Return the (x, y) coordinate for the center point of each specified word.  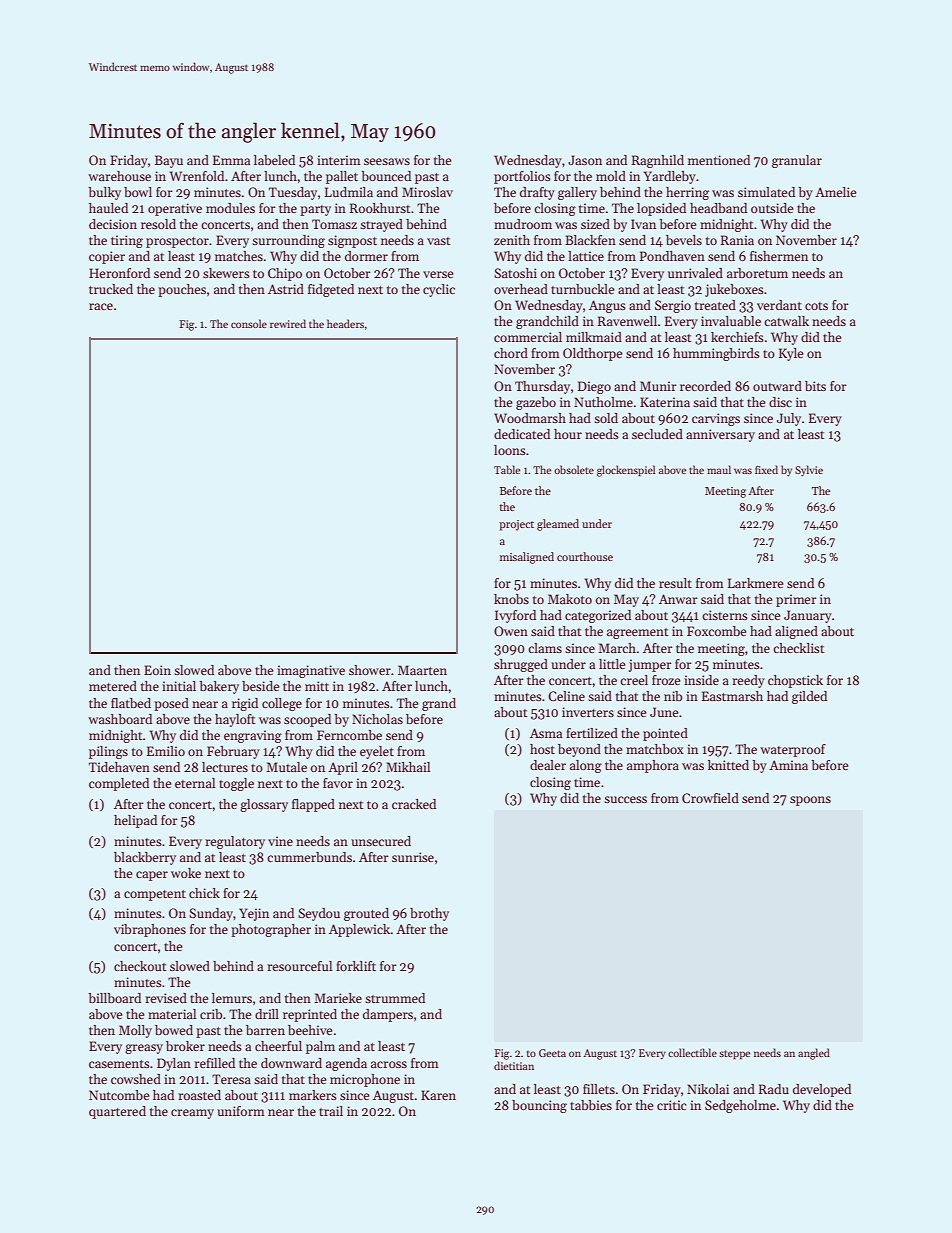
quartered (117, 1112)
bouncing (539, 1106)
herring (687, 193)
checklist (799, 648)
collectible (692, 1052)
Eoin (157, 670)
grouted (366, 914)
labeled (274, 160)
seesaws (387, 161)
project (516, 525)
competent (155, 895)
